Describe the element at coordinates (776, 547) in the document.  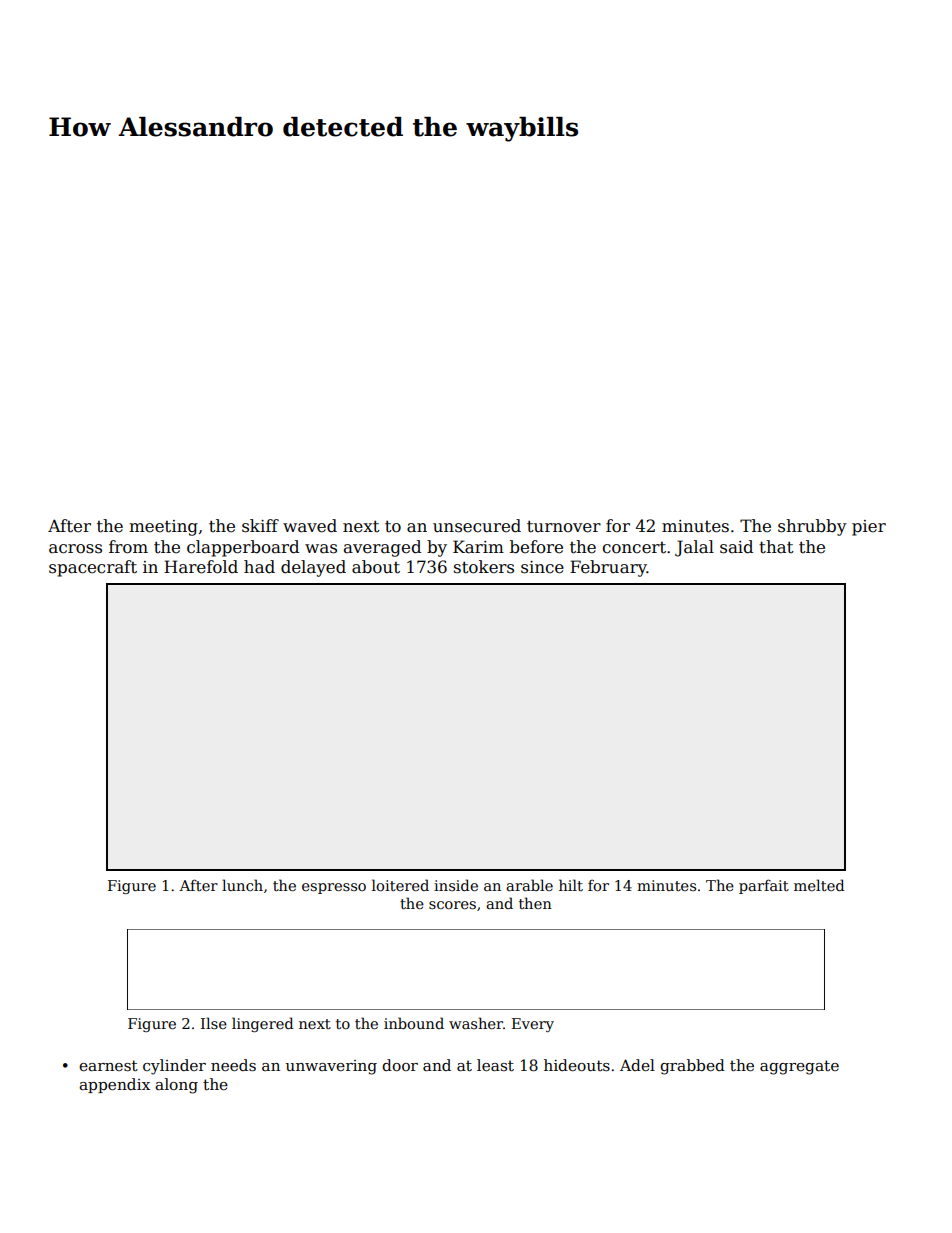
I see `that` at that location.
